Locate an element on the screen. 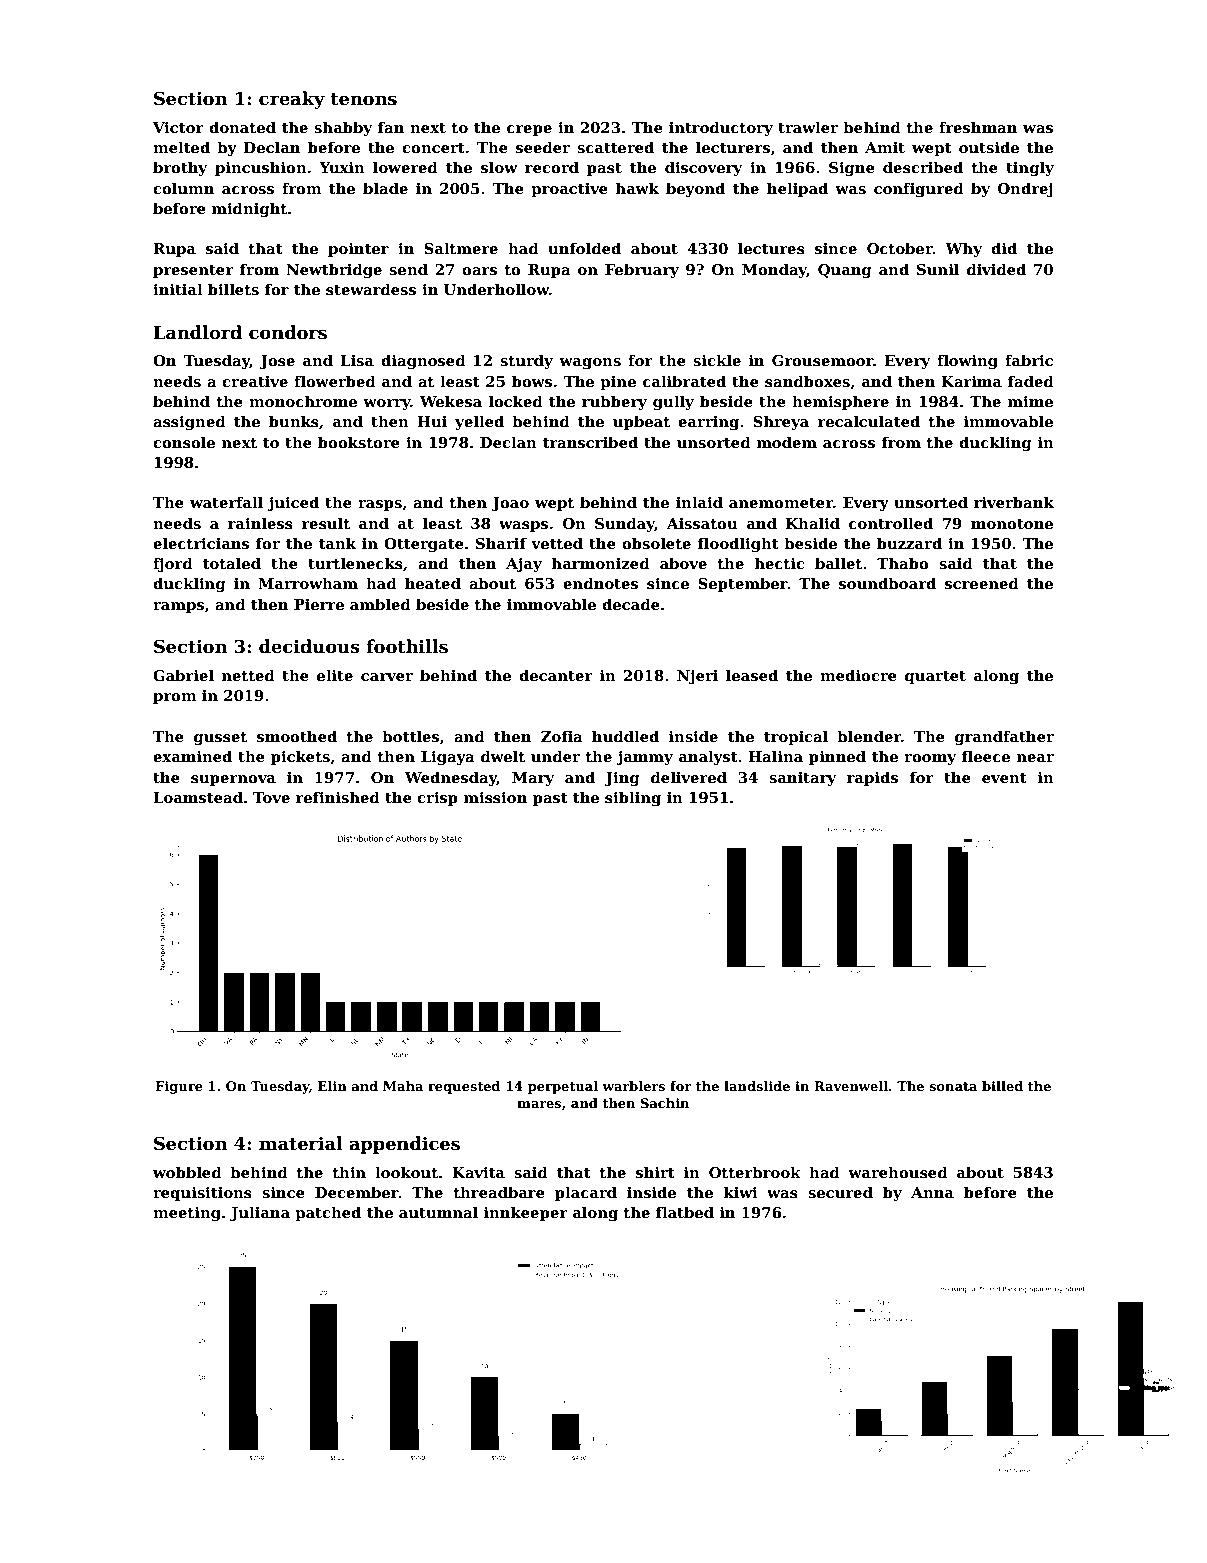 The image size is (1207, 1563). requested is located at coordinates (464, 1087).
